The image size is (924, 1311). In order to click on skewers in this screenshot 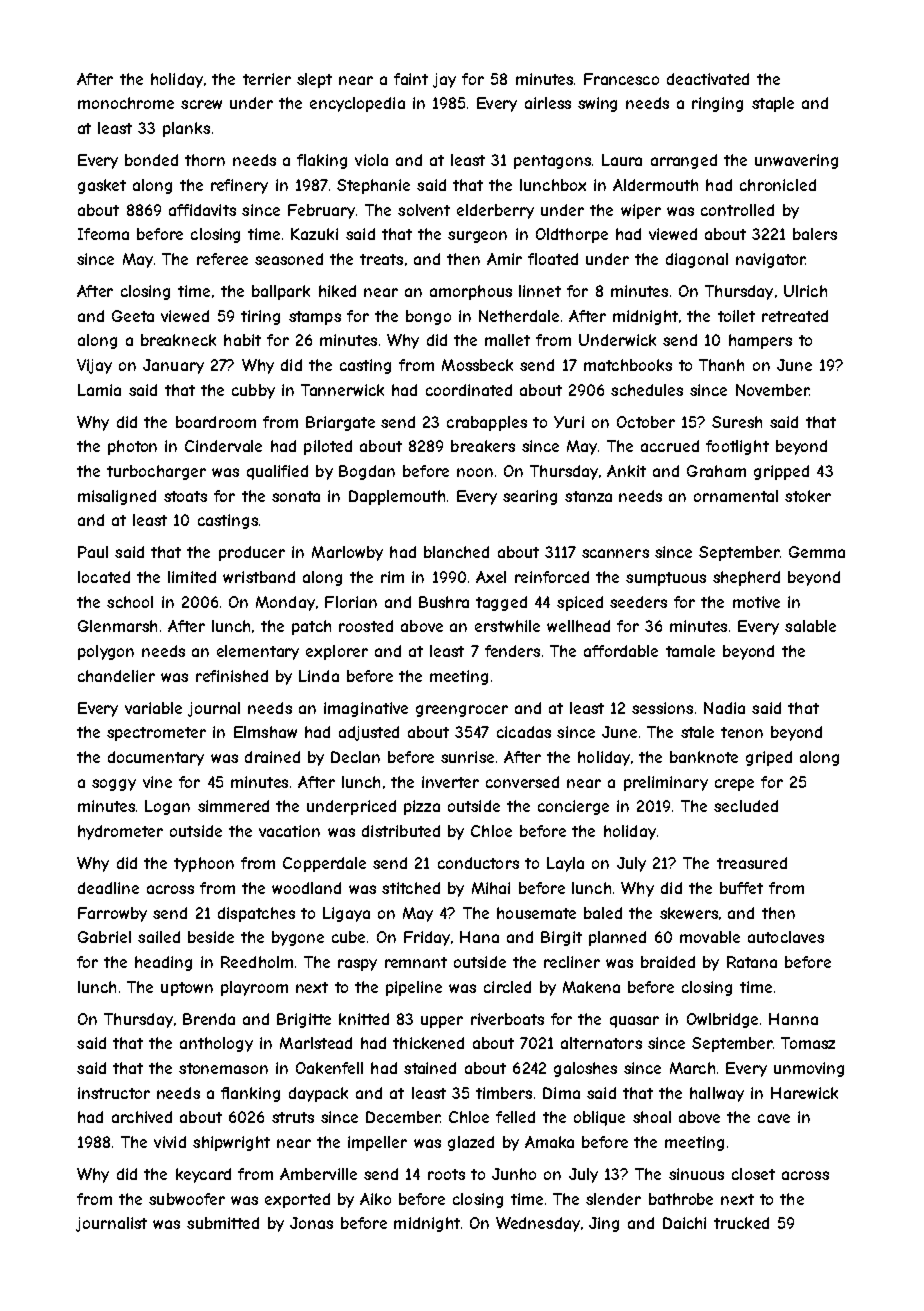, I will do `click(689, 913)`.
